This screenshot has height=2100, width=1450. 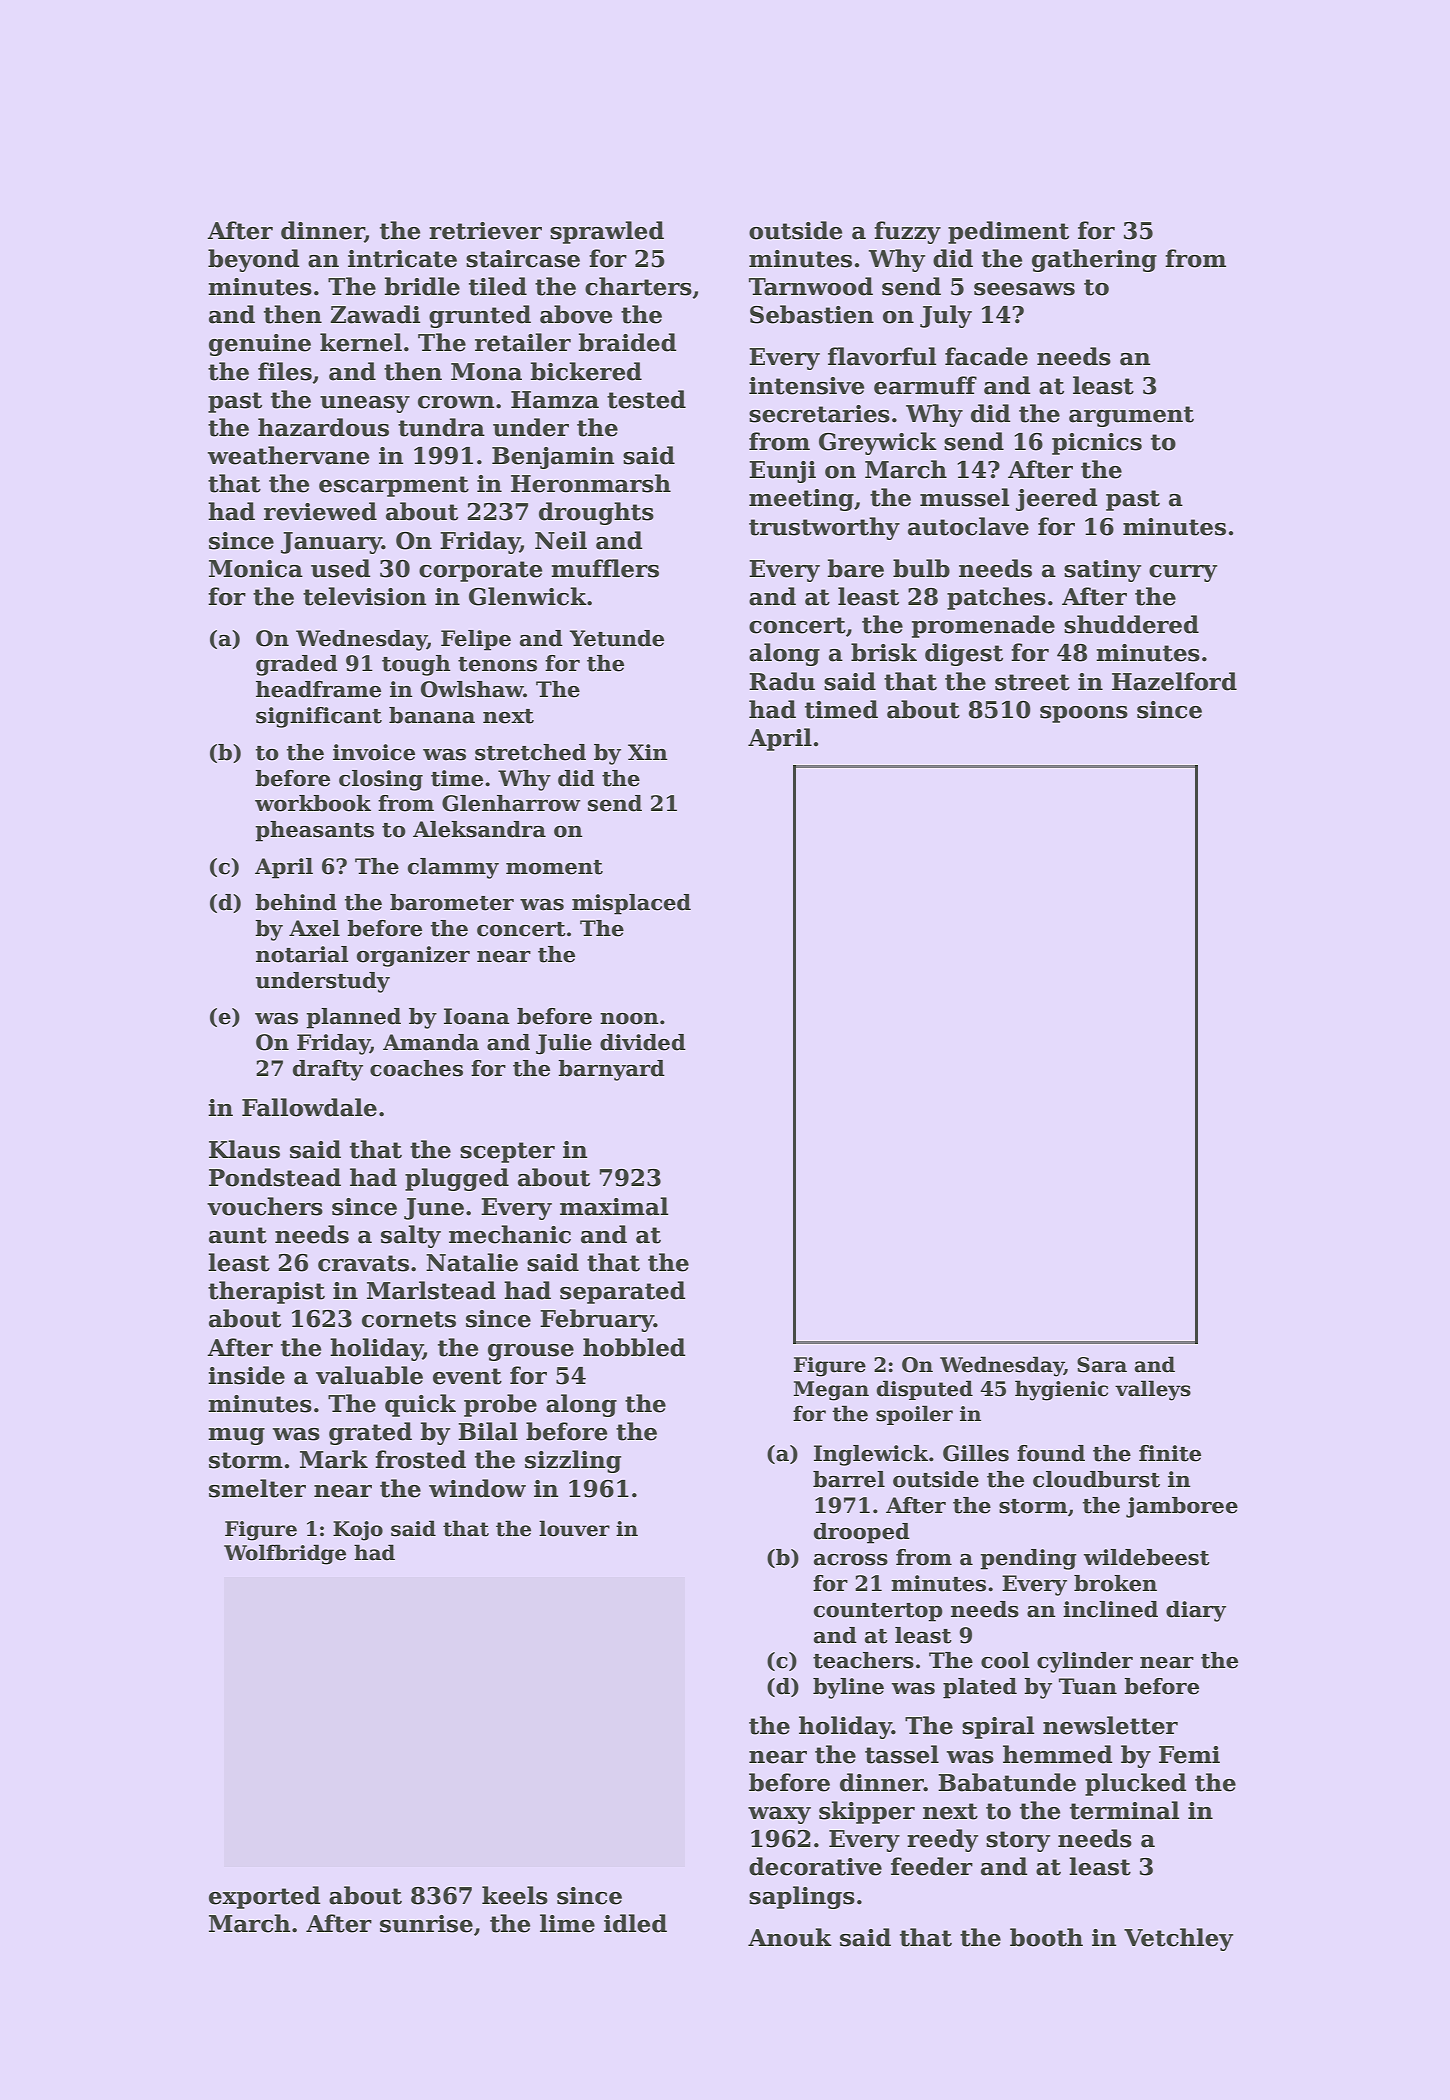 What do you see at coordinates (831, 1391) in the screenshot?
I see `Megan` at bounding box center [831, 1391].
